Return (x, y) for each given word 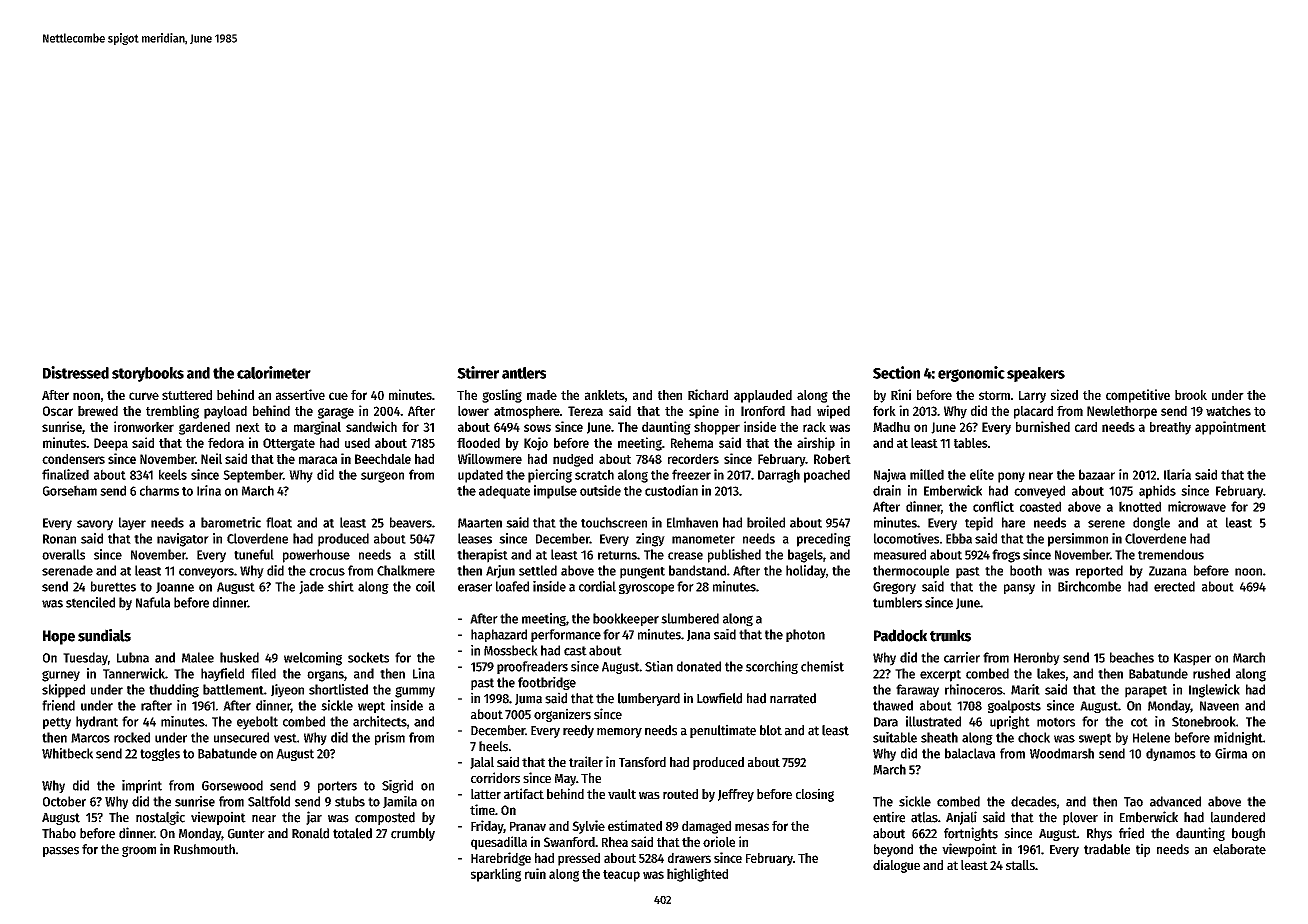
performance (566, 635)
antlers (524, 373)
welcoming (313, 659)
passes (61, 852)
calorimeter (274, 372)
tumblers (897, 602)
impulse (555, 492)
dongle (1151, 524)
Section (896, 372)
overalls (63, 554)
